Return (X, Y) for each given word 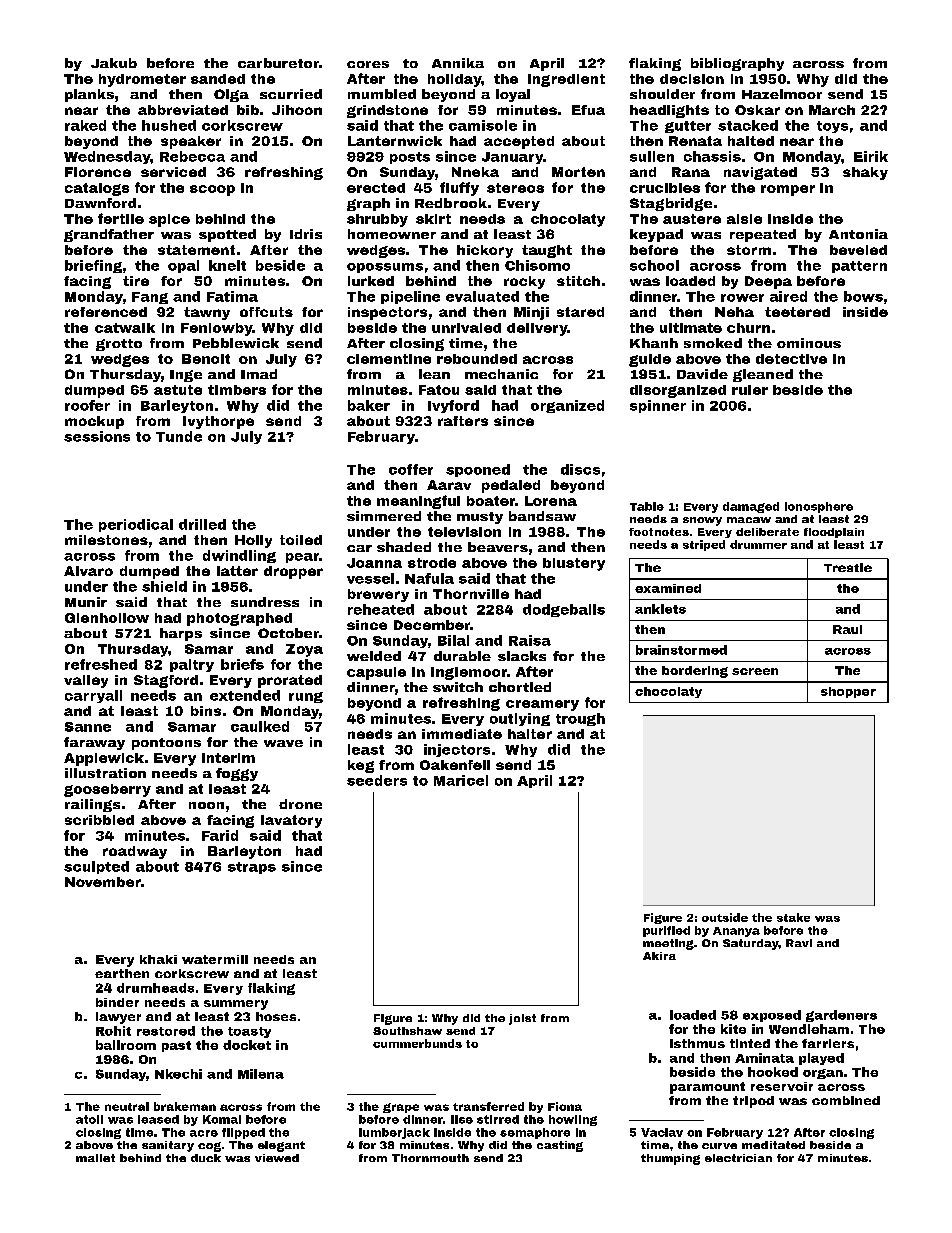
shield (164, 586)
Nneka (475, 172)
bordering (695, 672)
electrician (738, 1158)
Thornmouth (430, 1158)
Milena (261, 1074)
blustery (574, 564)
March (832, 110)
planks (89, 95)
